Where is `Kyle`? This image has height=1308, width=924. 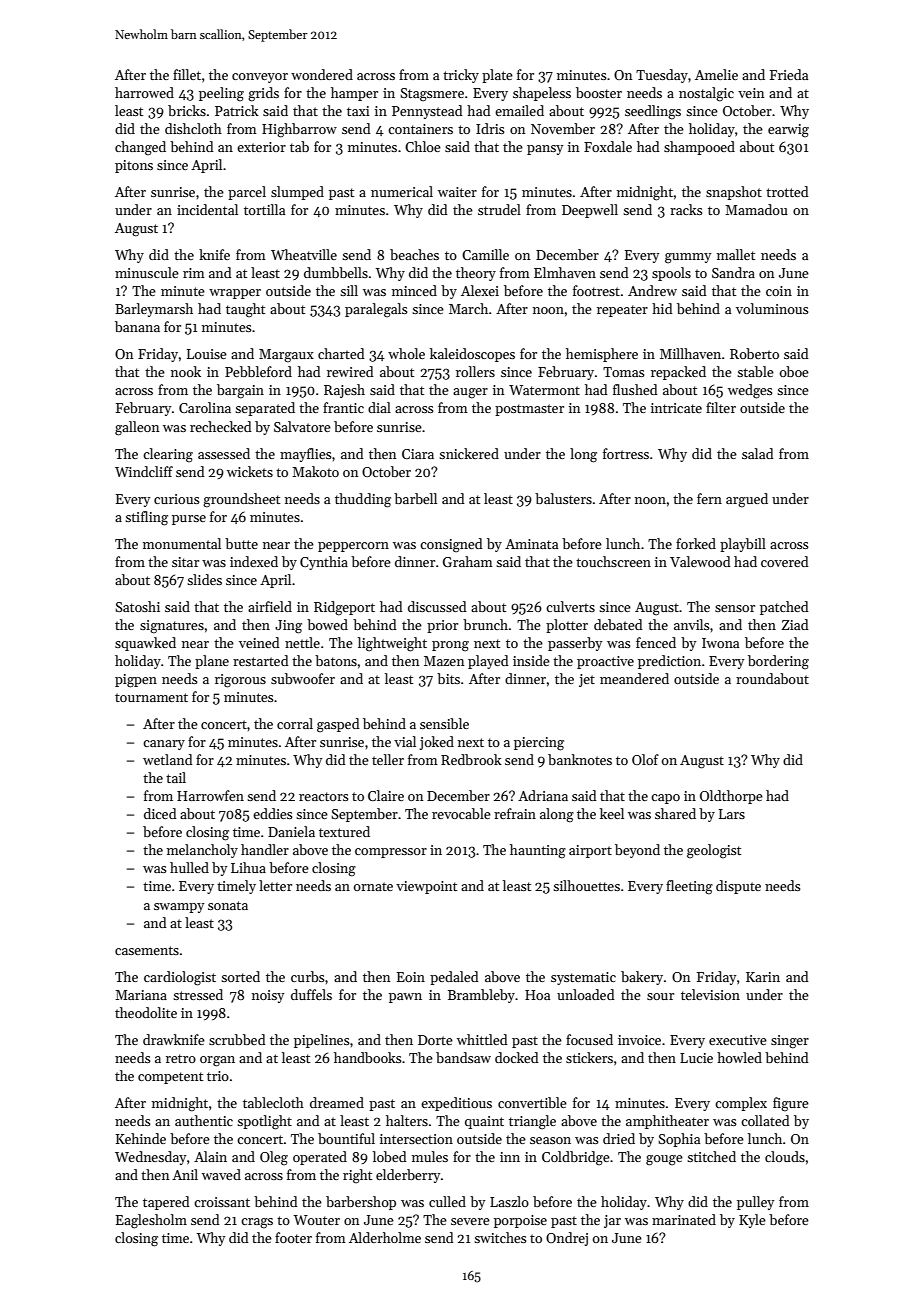 Kyle is located at coordinates (752, 1221).
